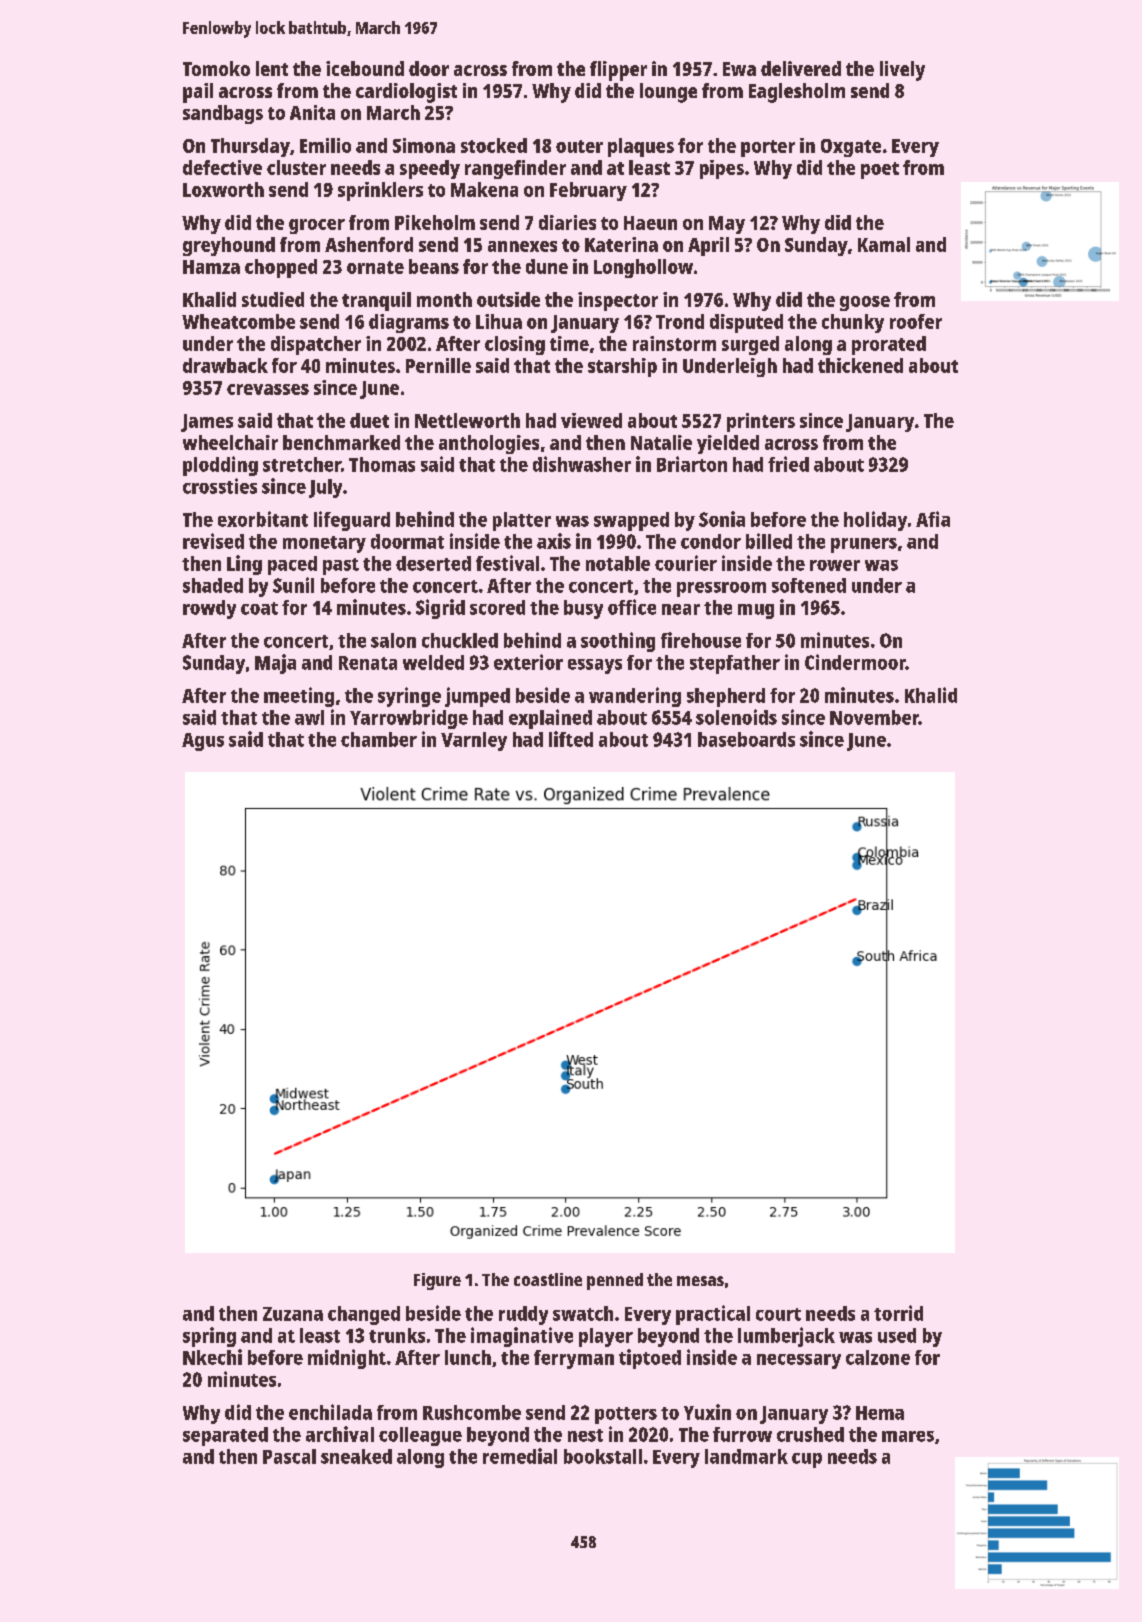 The width and height of the image is (1142, 1622). Describe the element at coordinates (369, 420) in the image. I see `duet` at that location.
